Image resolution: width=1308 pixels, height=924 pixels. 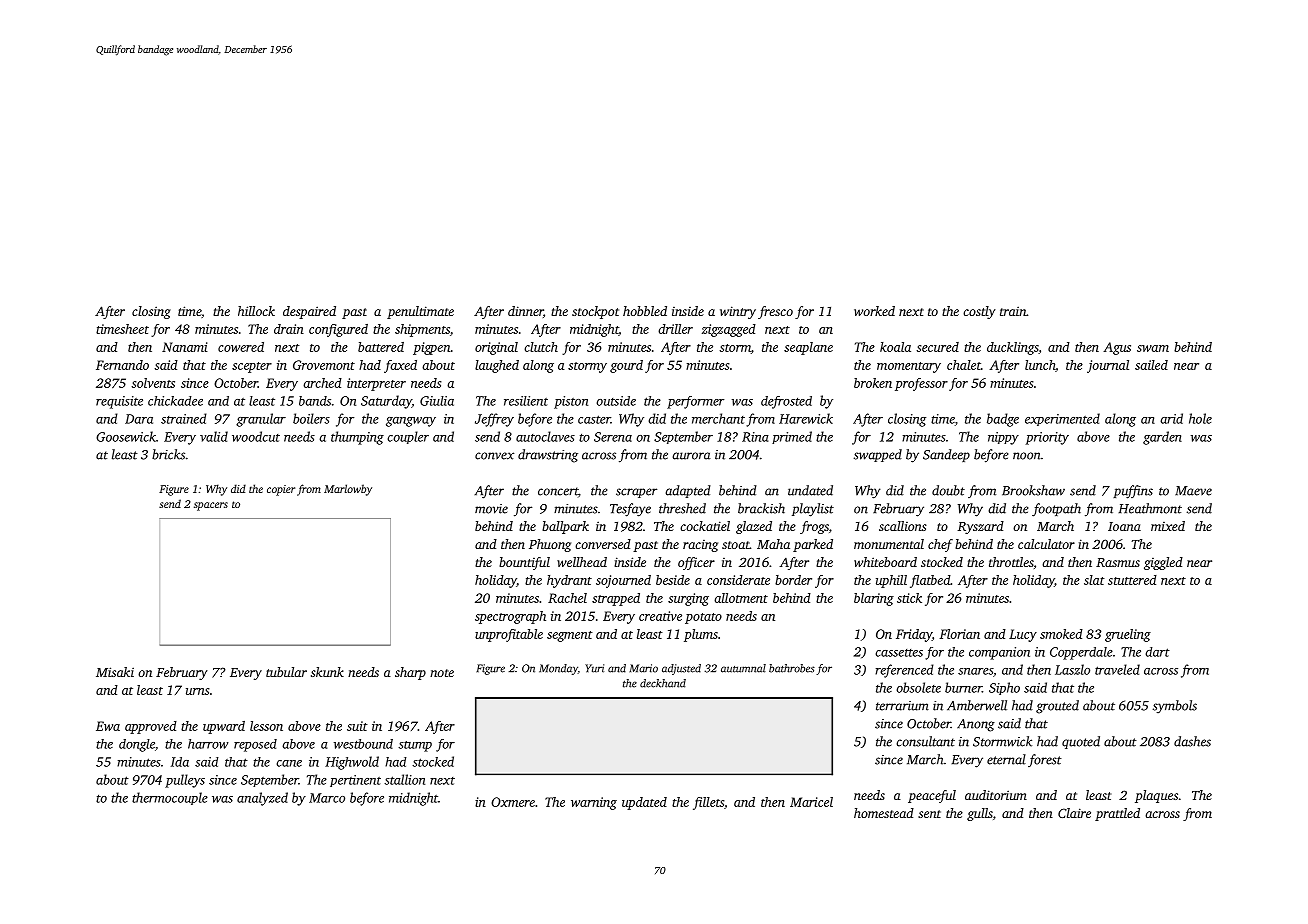 What do you see at coordinates (1118, 562) in the image?
I see `Rasmus` at bounding box center [1118, 562].
